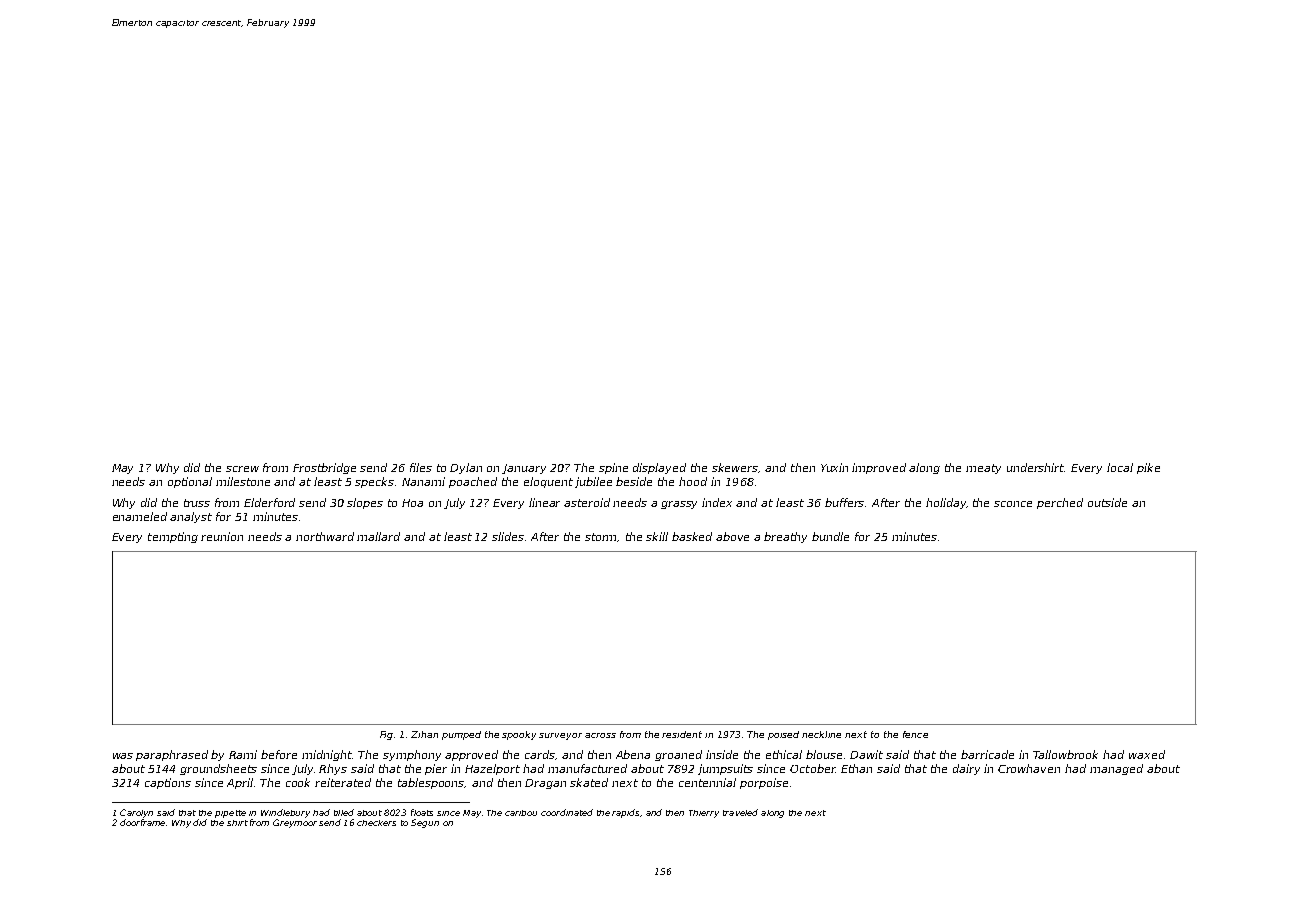 The image size is (1308, 924). What do you see at coordinates (422, 812) in the page?
I see `floats` at bounding box center [422, 812].
